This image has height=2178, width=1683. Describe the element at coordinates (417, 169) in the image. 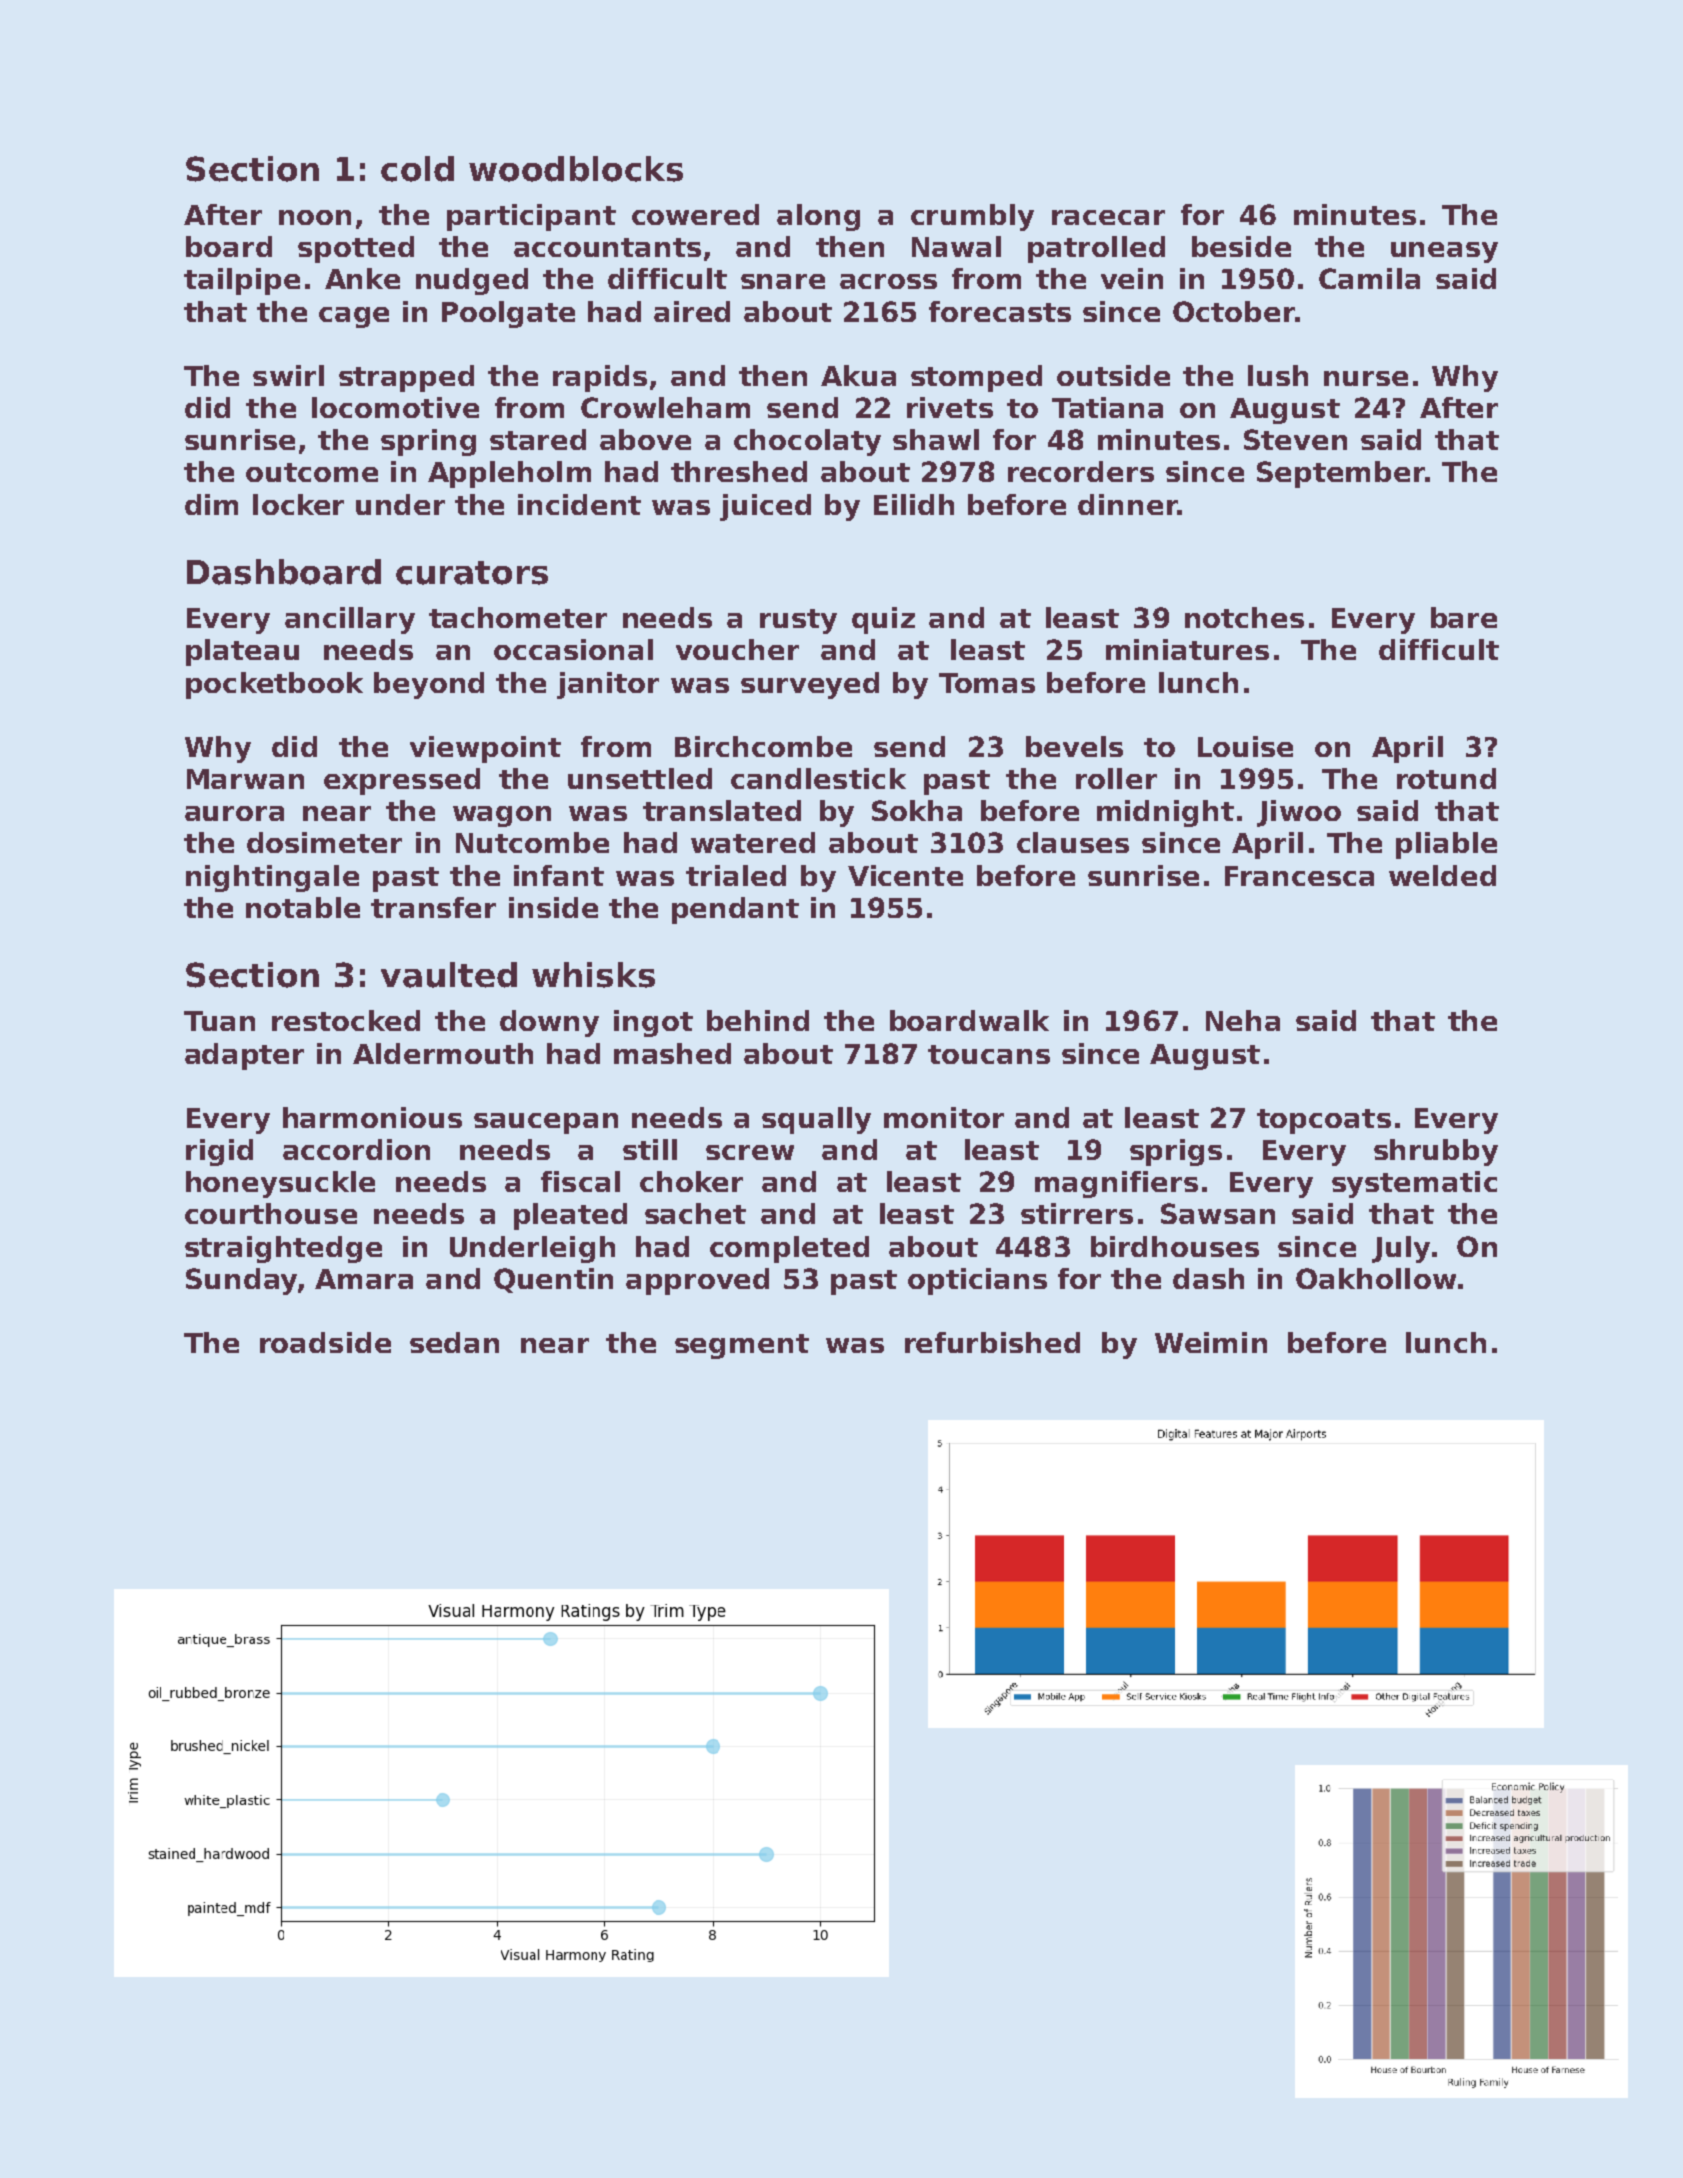

I see `cold` at that location.
